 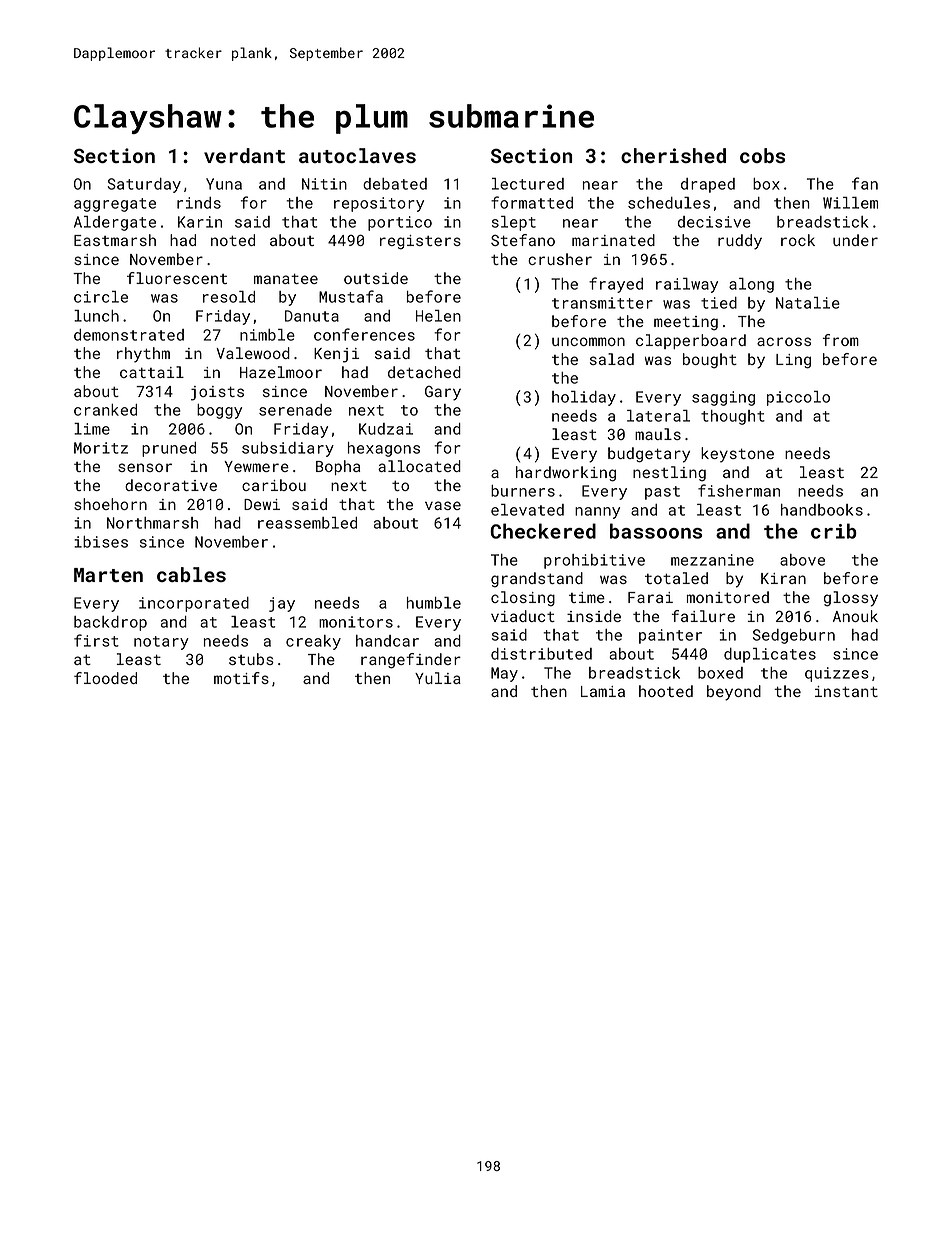 What do you see at coordinates (438, 316) in the image?
I see `Helen` at bounding box center [438, 316].
